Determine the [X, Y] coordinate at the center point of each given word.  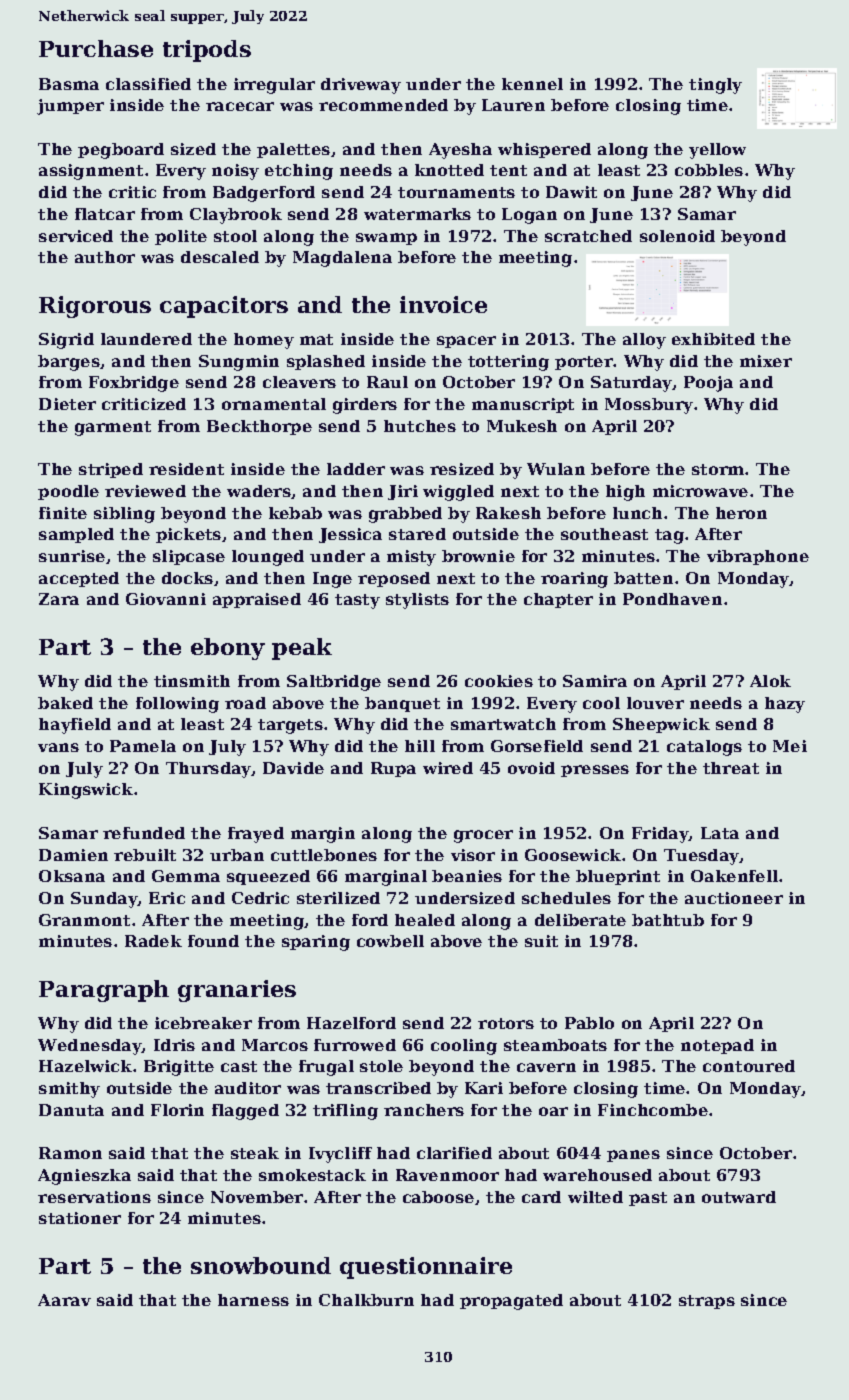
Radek [153, 941]
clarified [454, 1153]
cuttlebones [324, 855]
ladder [356, 469]
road [245, 703]
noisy [235, 172]
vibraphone [758, 557]
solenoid [677, 236]
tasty [357, 601]
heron [741, 513]
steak [255, 1153]
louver [655, 703]
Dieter [67, 404]
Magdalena [342, 259]
